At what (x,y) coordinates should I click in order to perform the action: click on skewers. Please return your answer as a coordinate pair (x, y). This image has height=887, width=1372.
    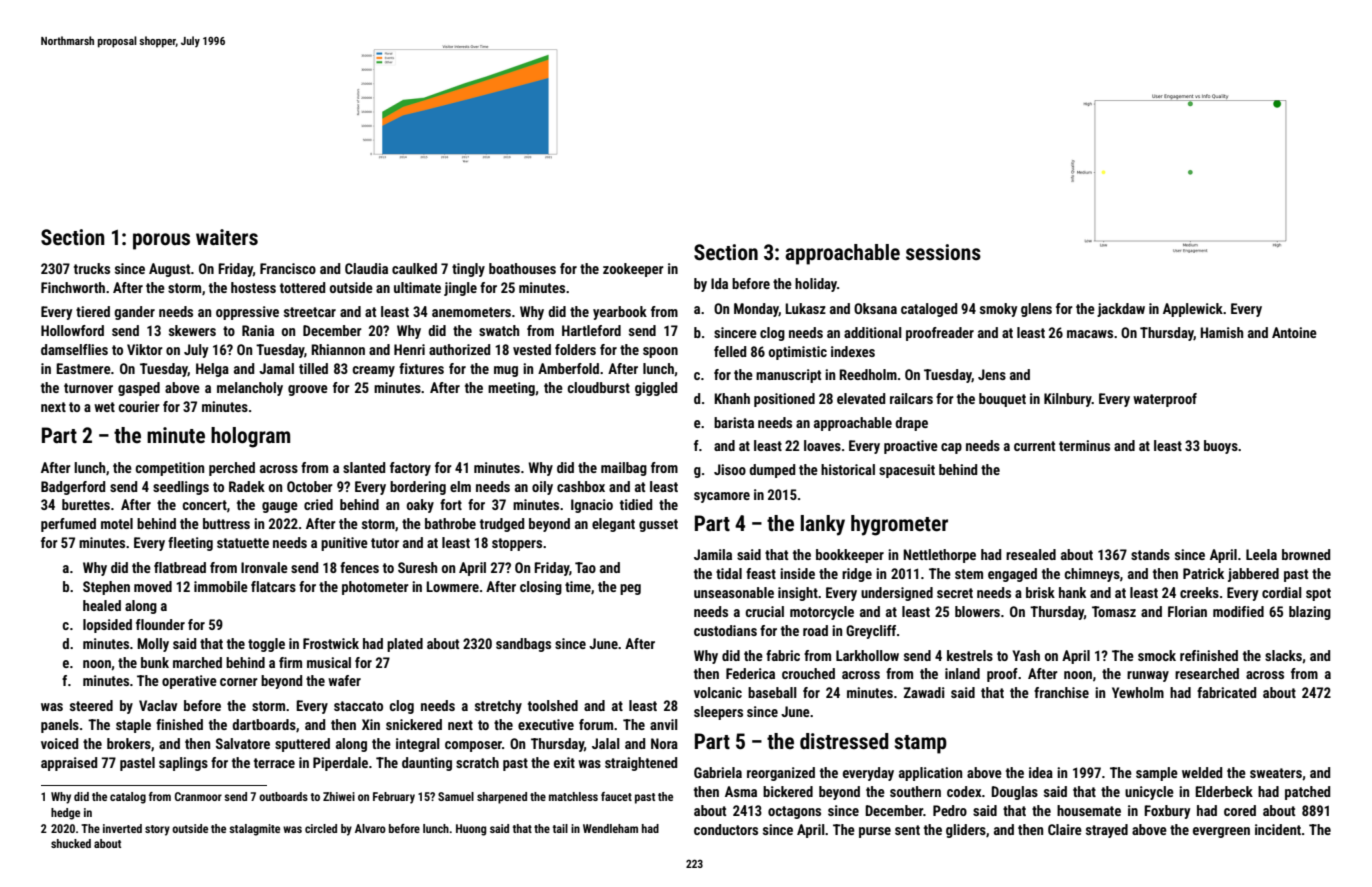
    Looking at the image, I should click on (192, 330).
